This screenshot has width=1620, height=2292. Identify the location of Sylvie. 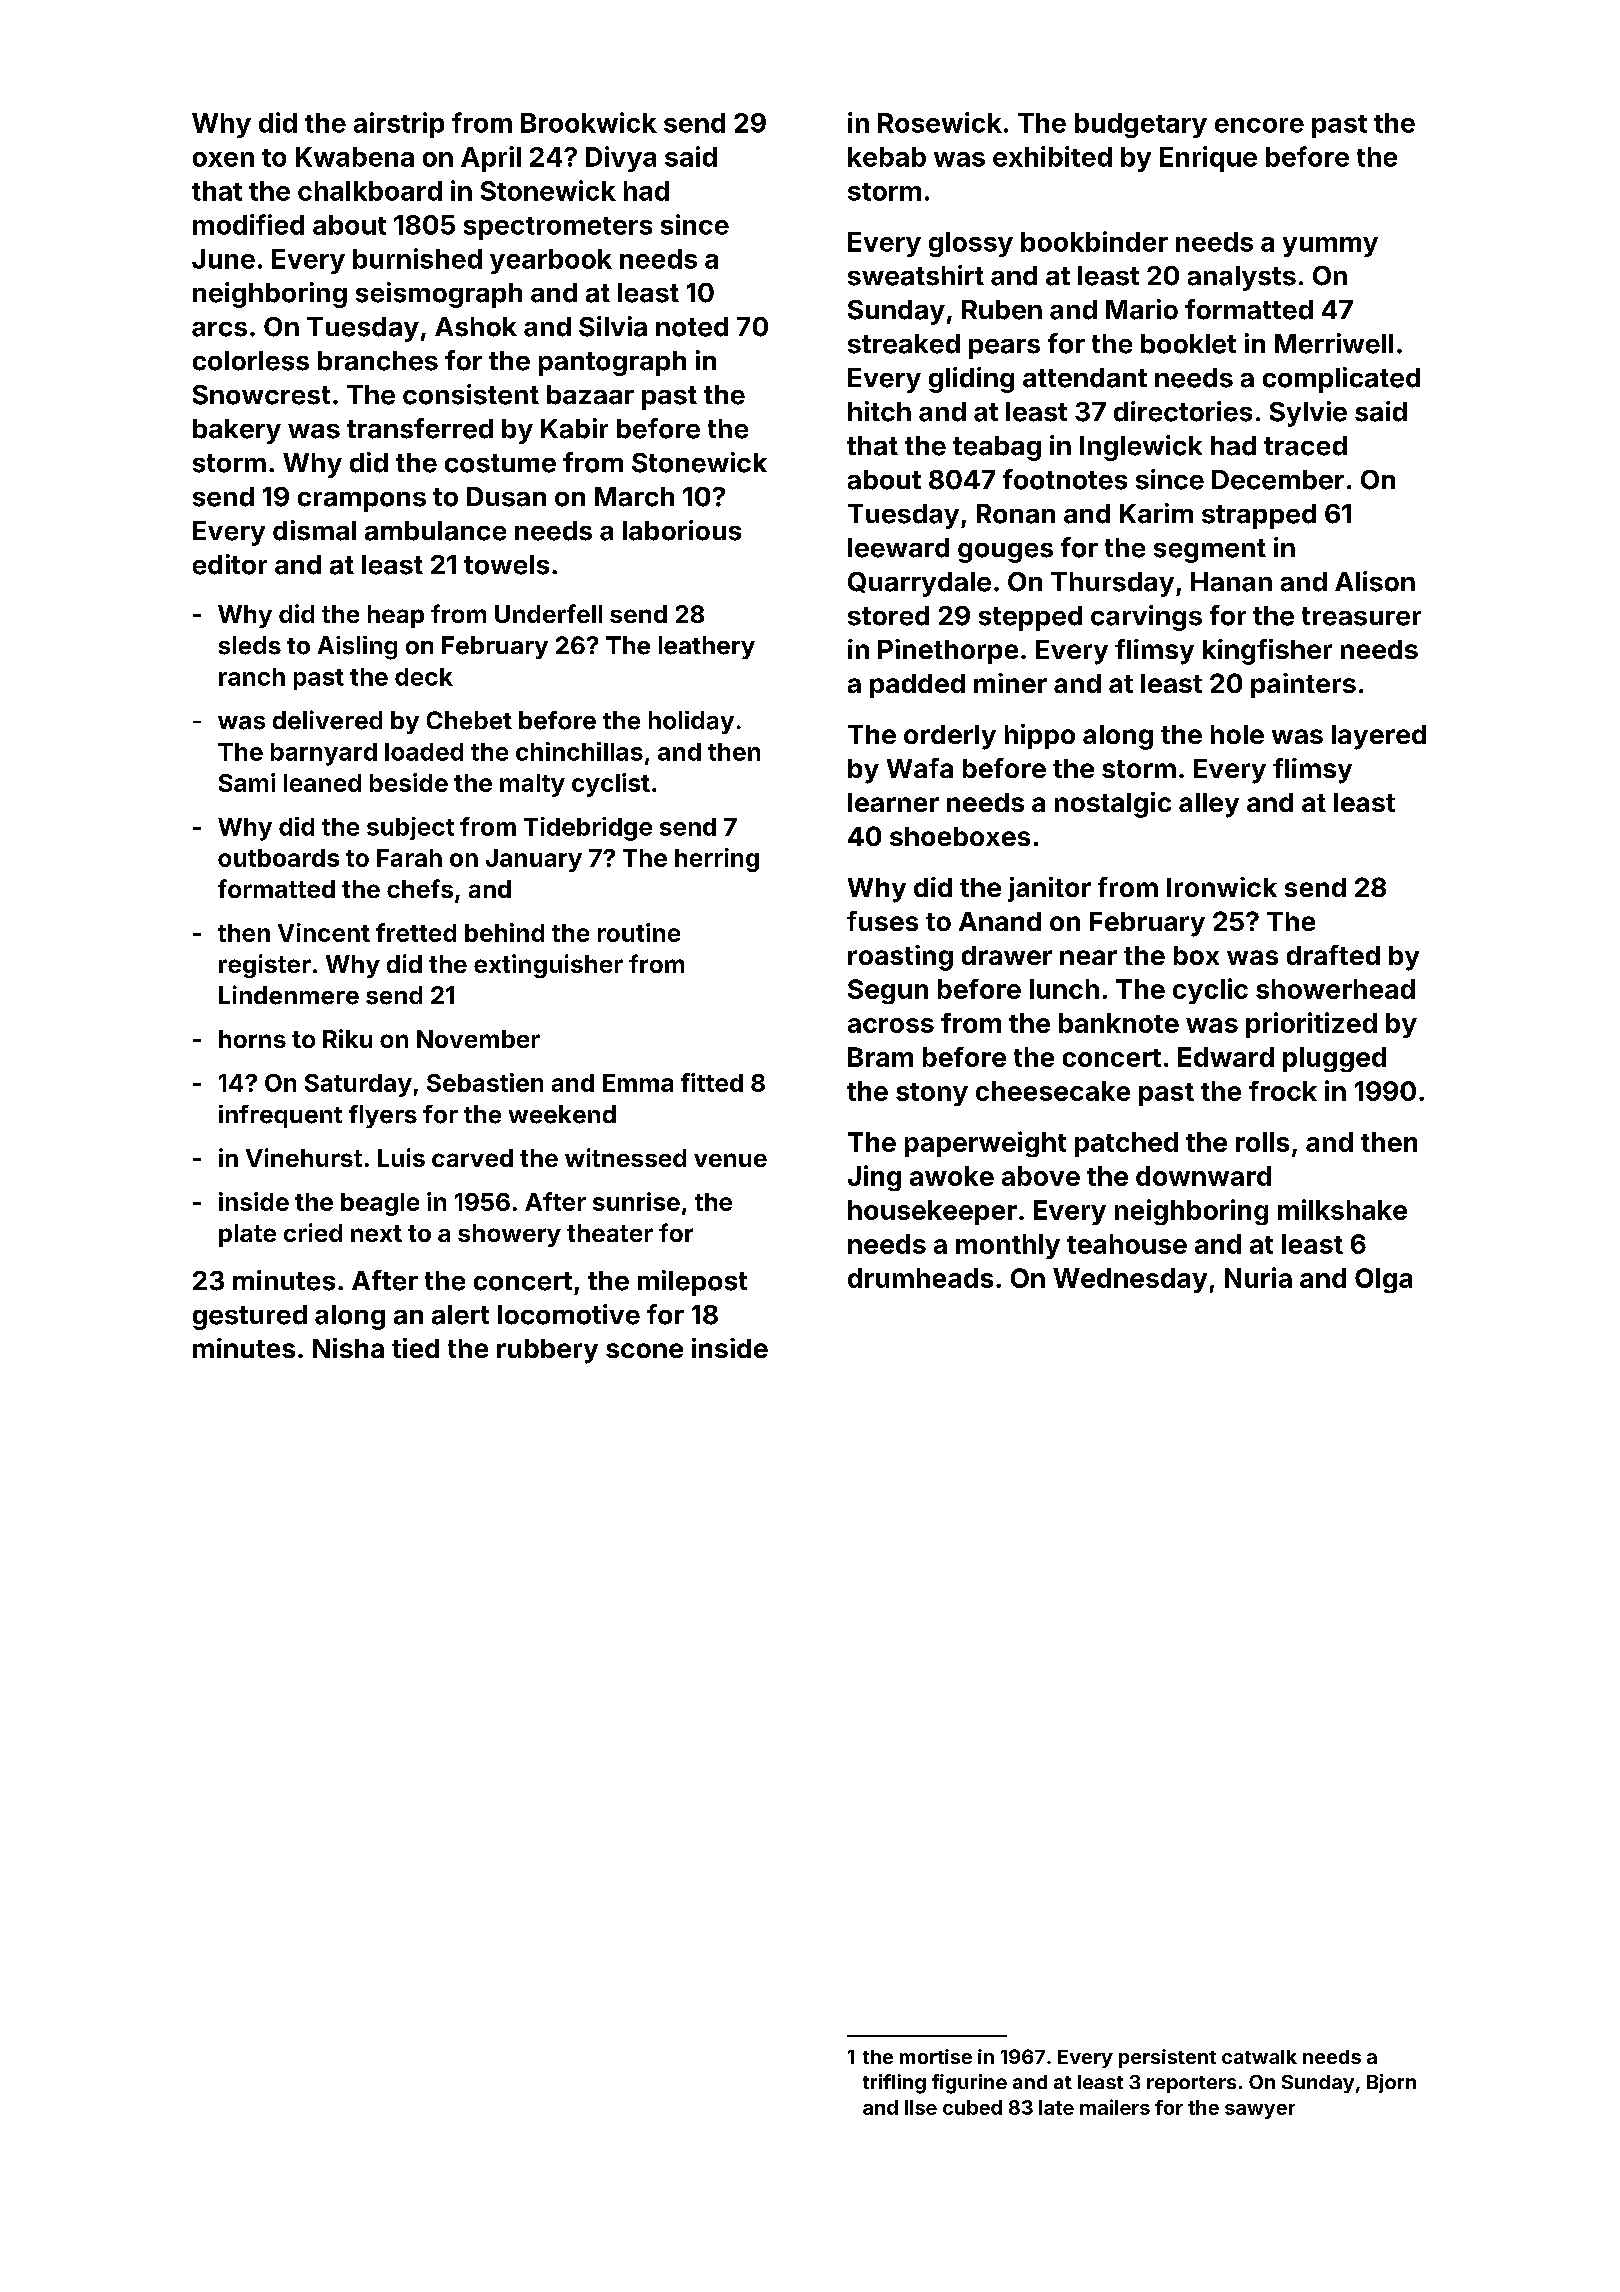
(1308, 414).
